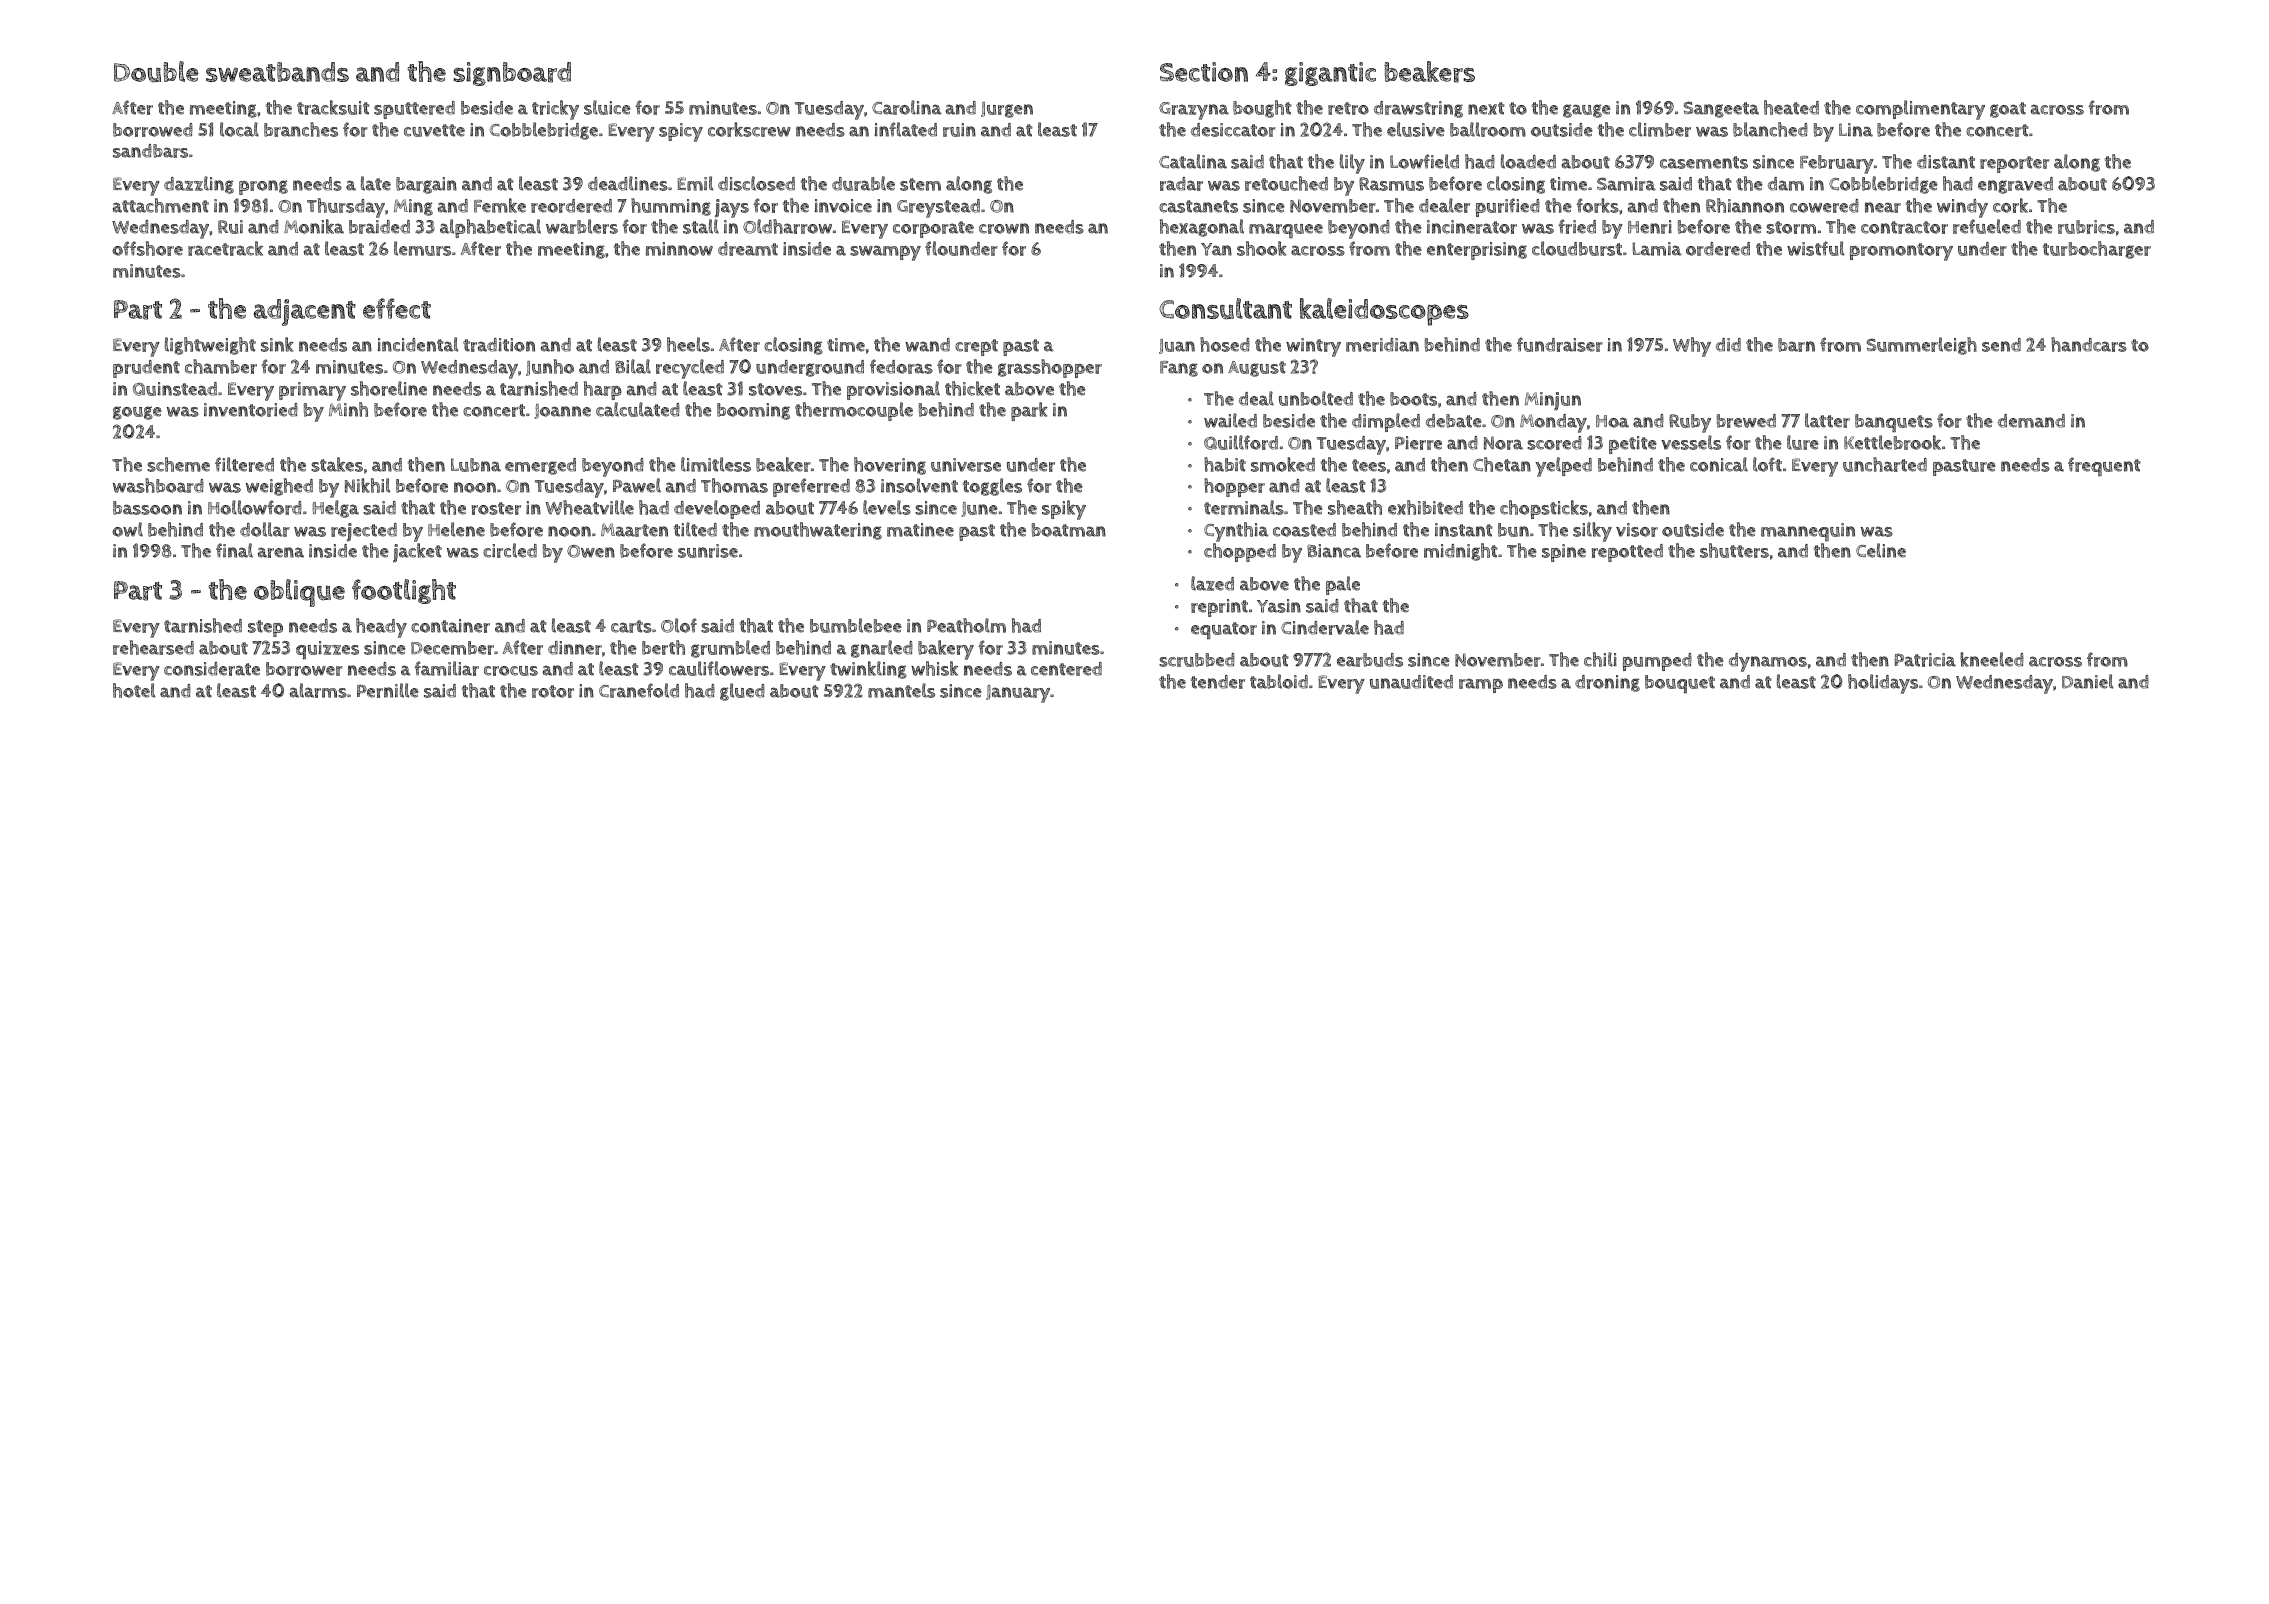  I want to click on footlight, so click(404, 591).
